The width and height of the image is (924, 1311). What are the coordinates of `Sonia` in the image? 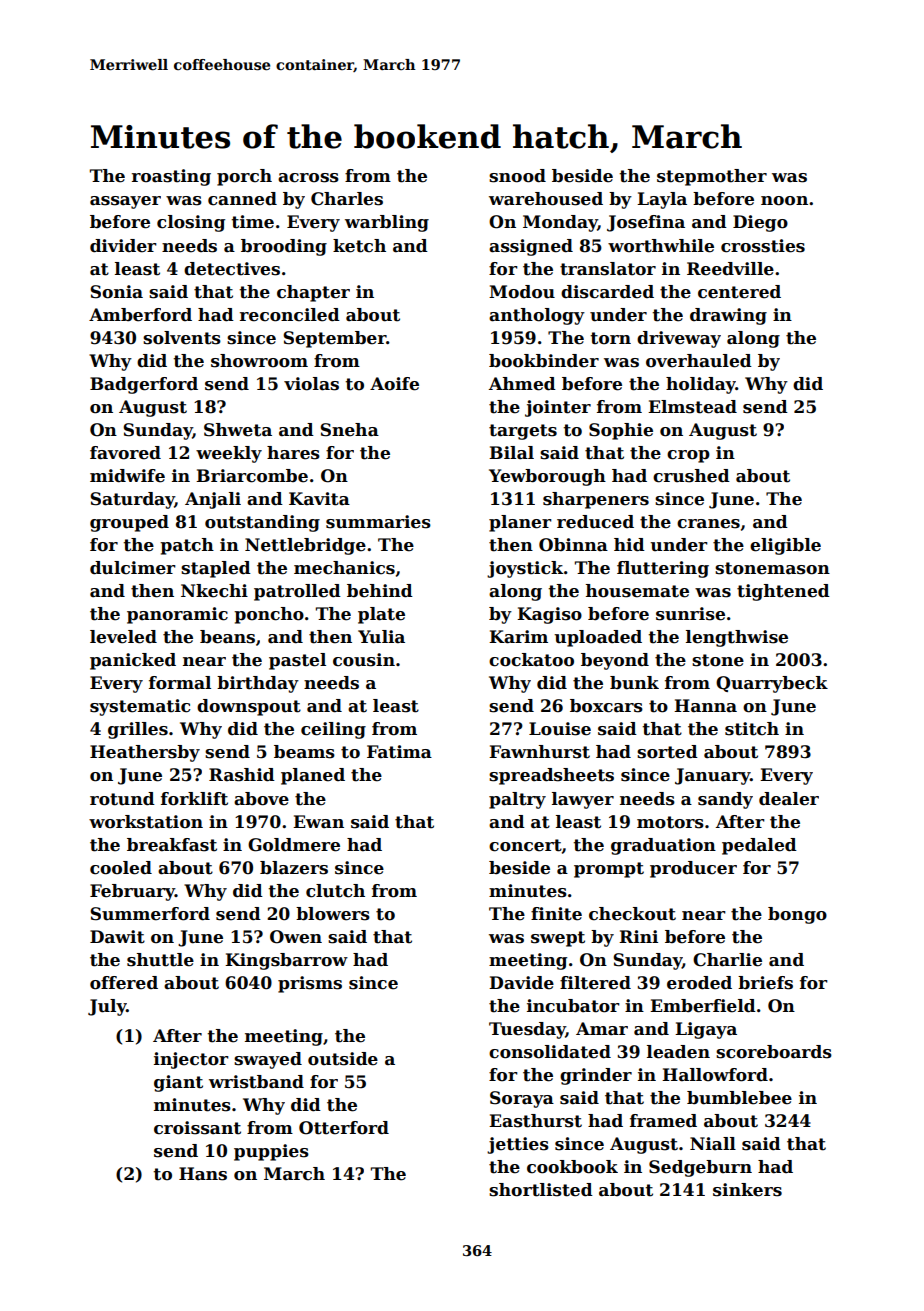 It's located at (116, 292).
